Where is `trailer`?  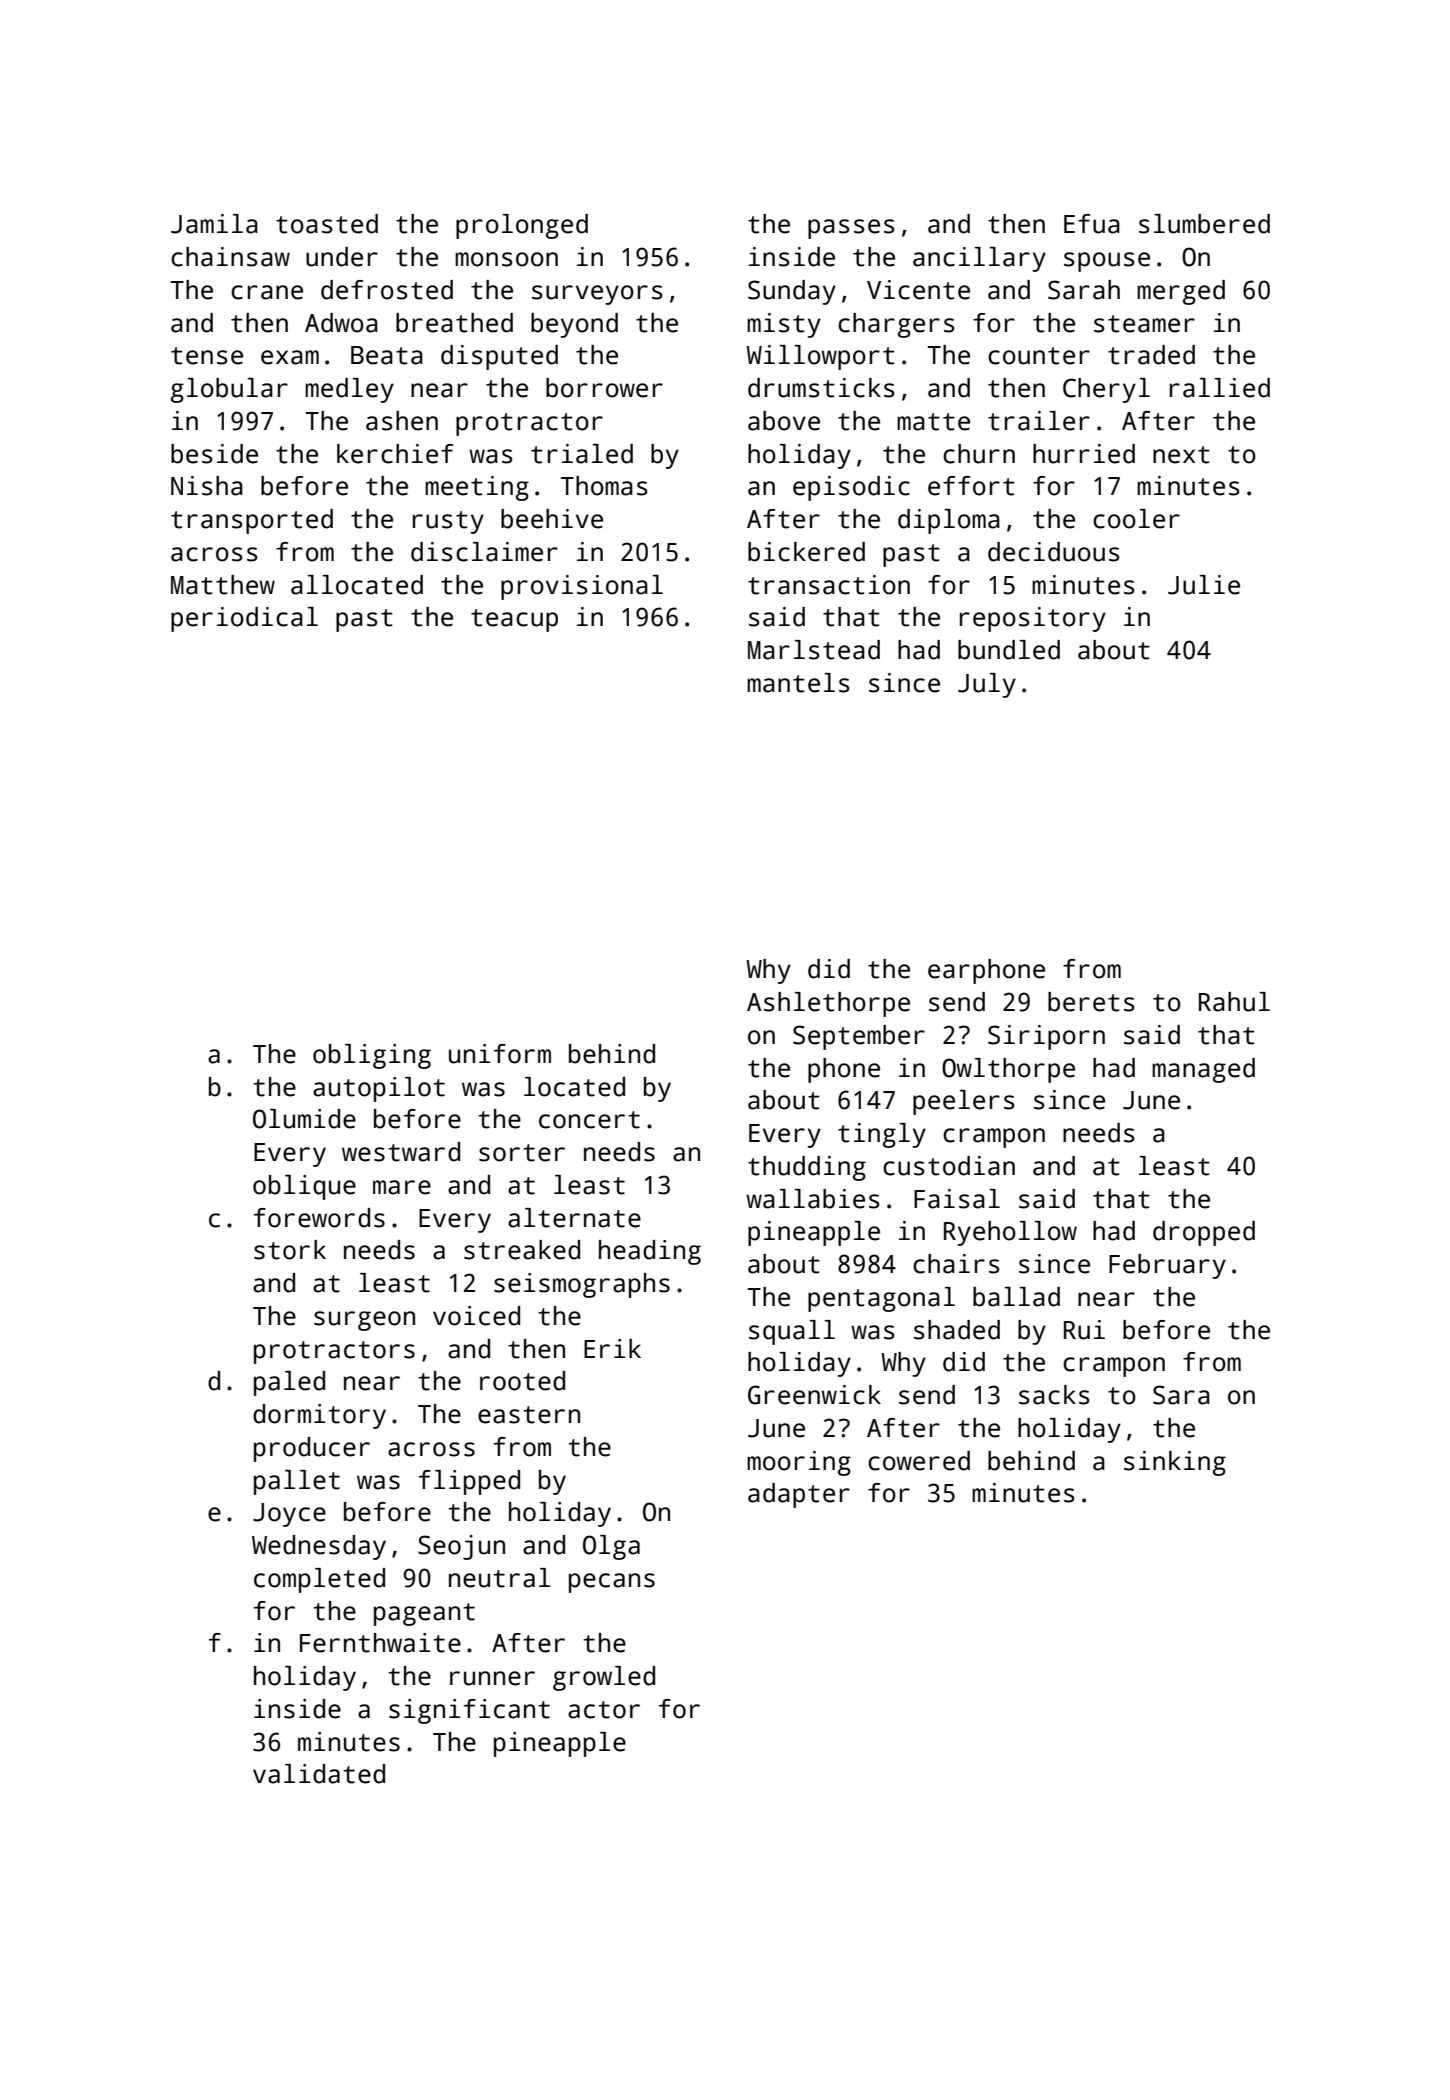 trailer is located at coordinates (1039, 421).
